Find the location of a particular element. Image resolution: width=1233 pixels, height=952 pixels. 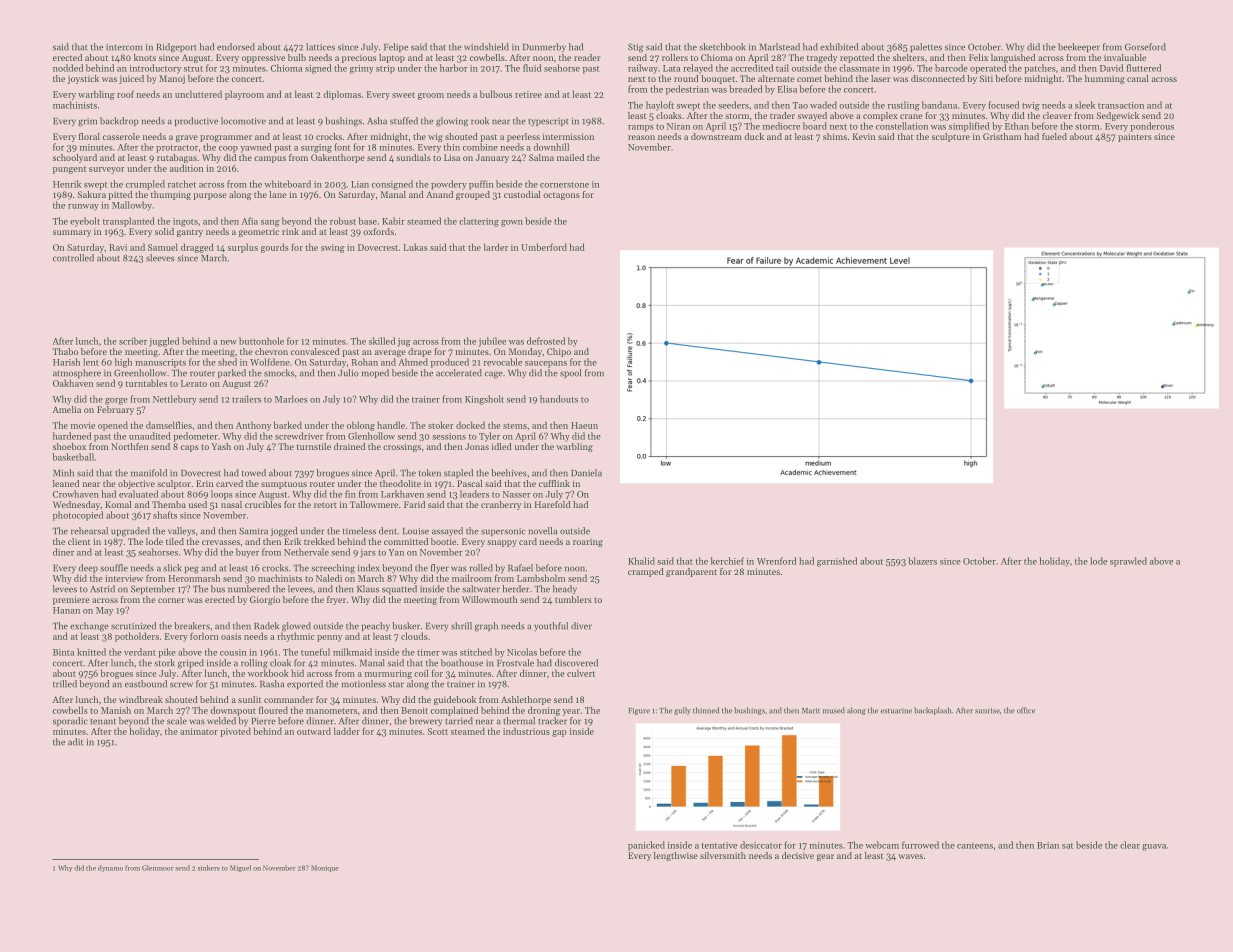

culvert is located at coordinates (581, 673).
